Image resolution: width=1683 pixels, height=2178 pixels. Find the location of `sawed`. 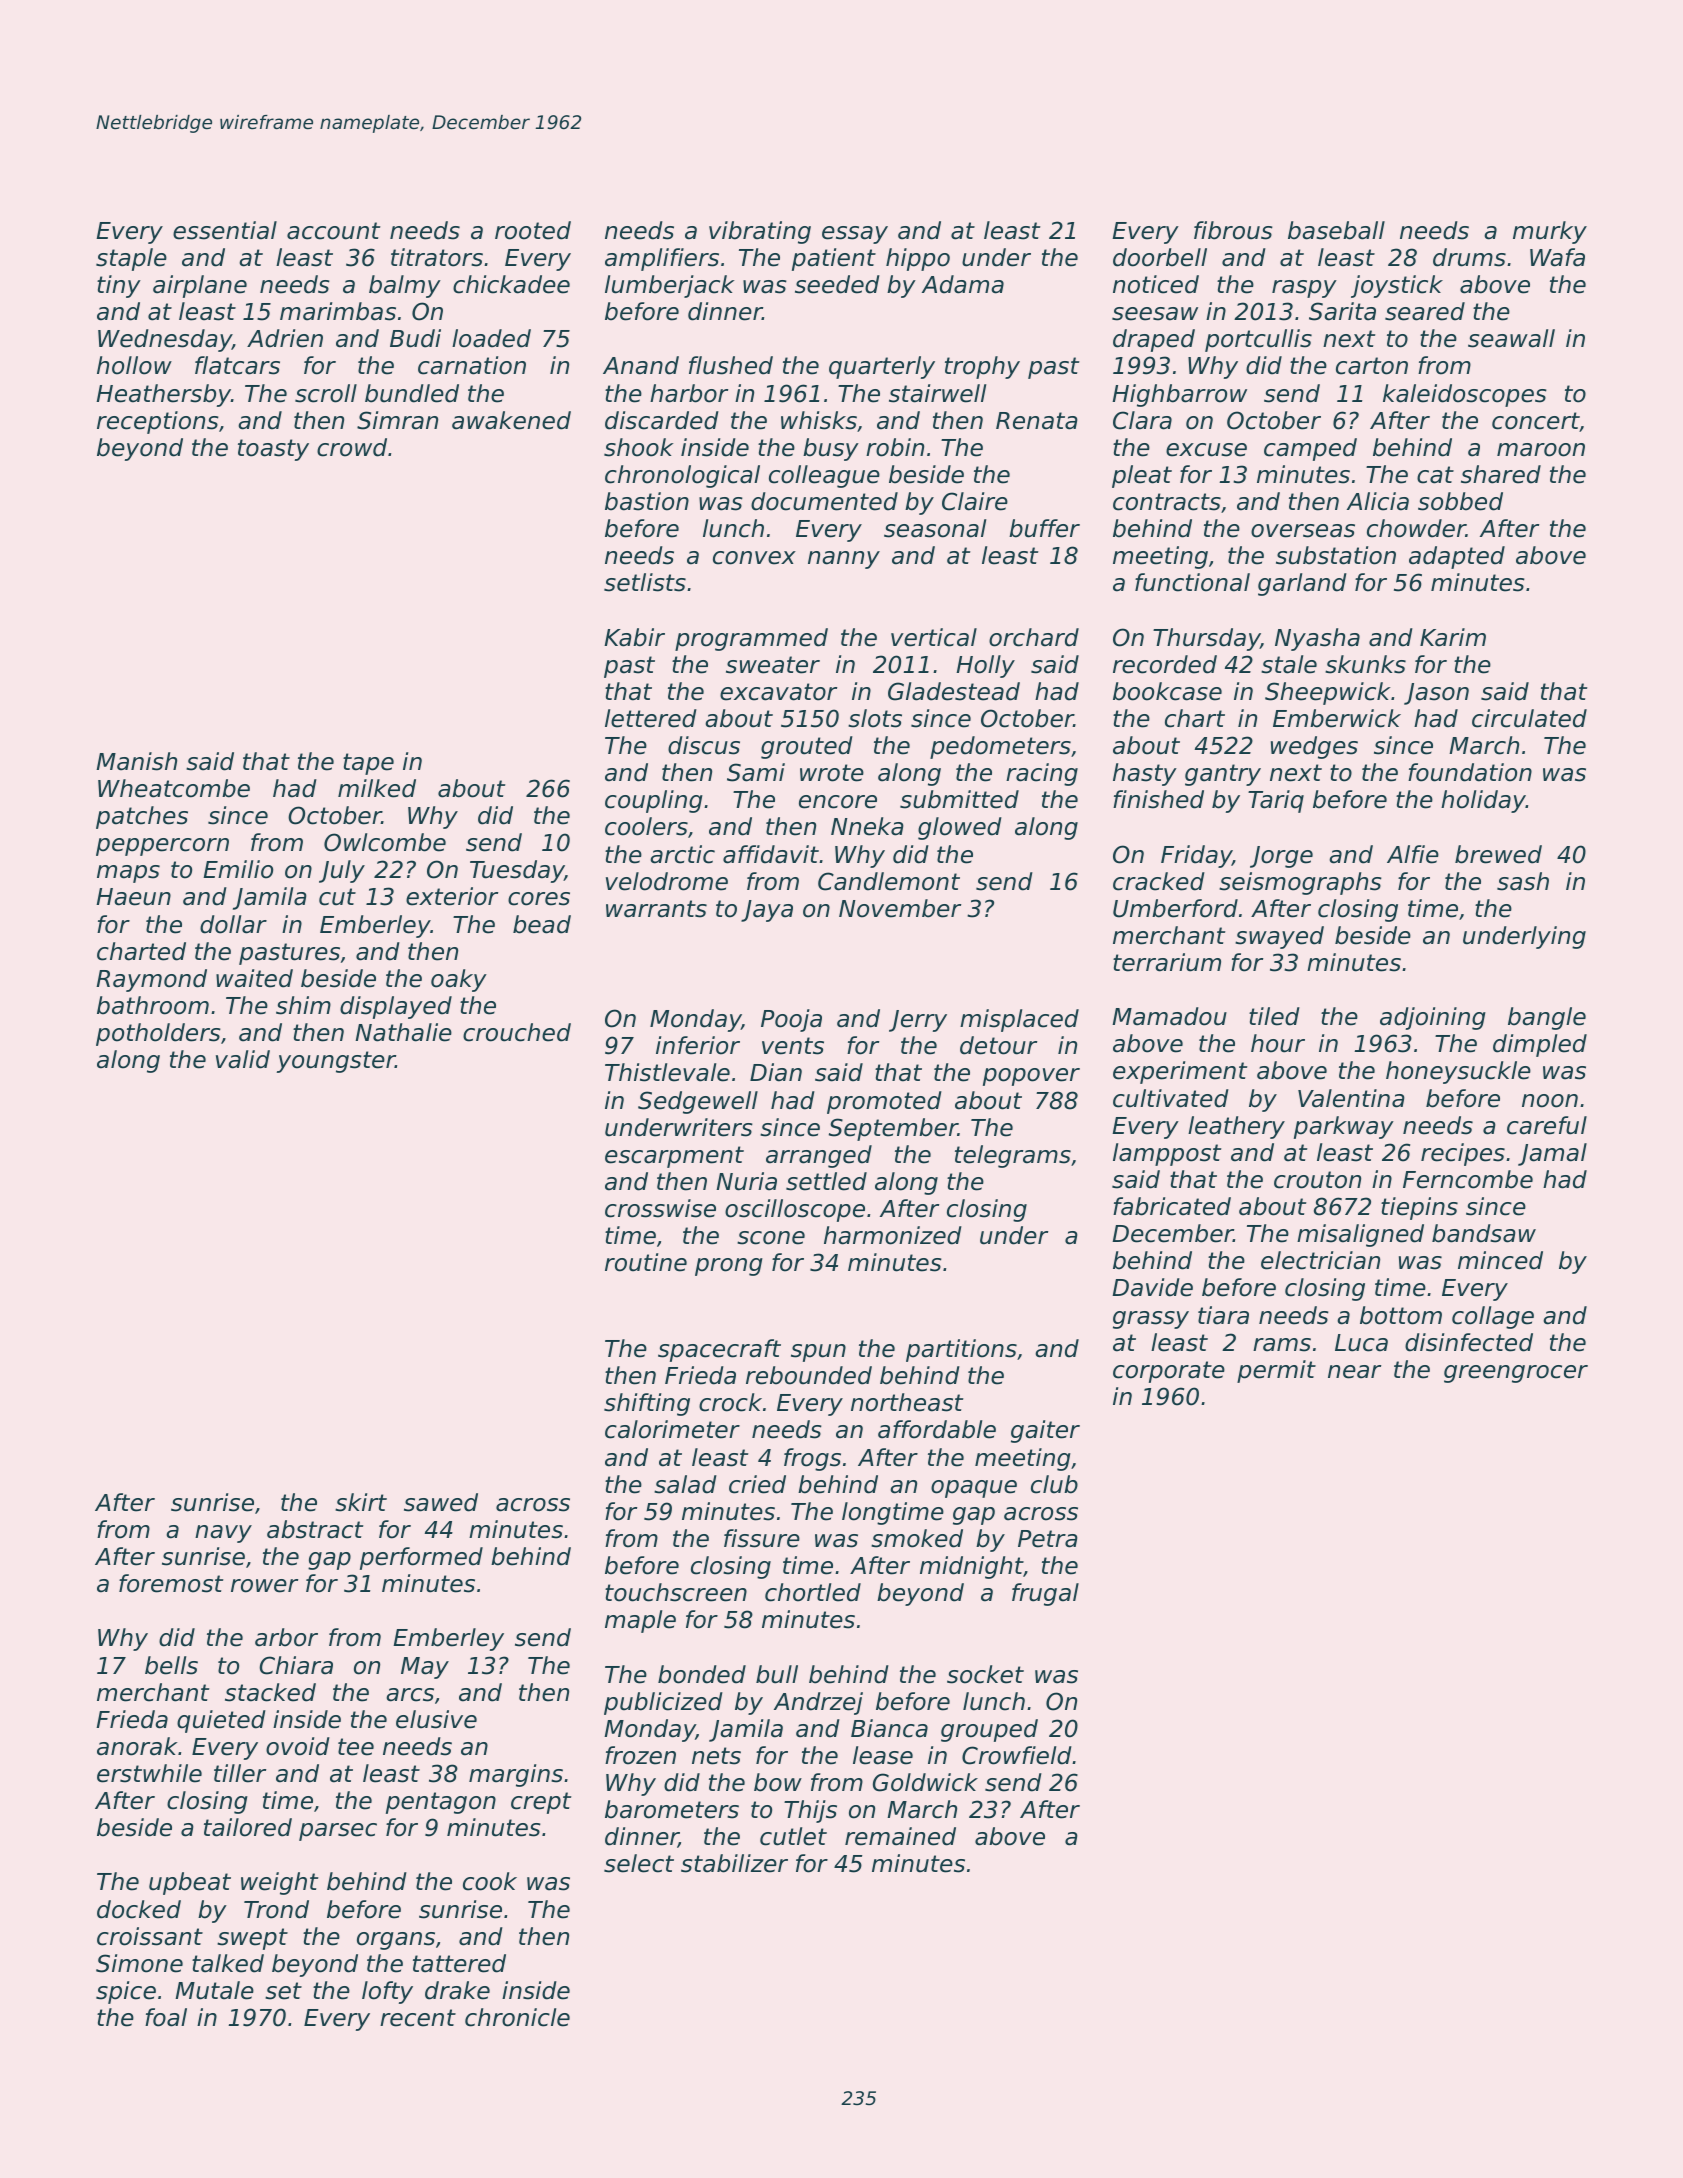

sawed is located at coordinates (441, 1502).
